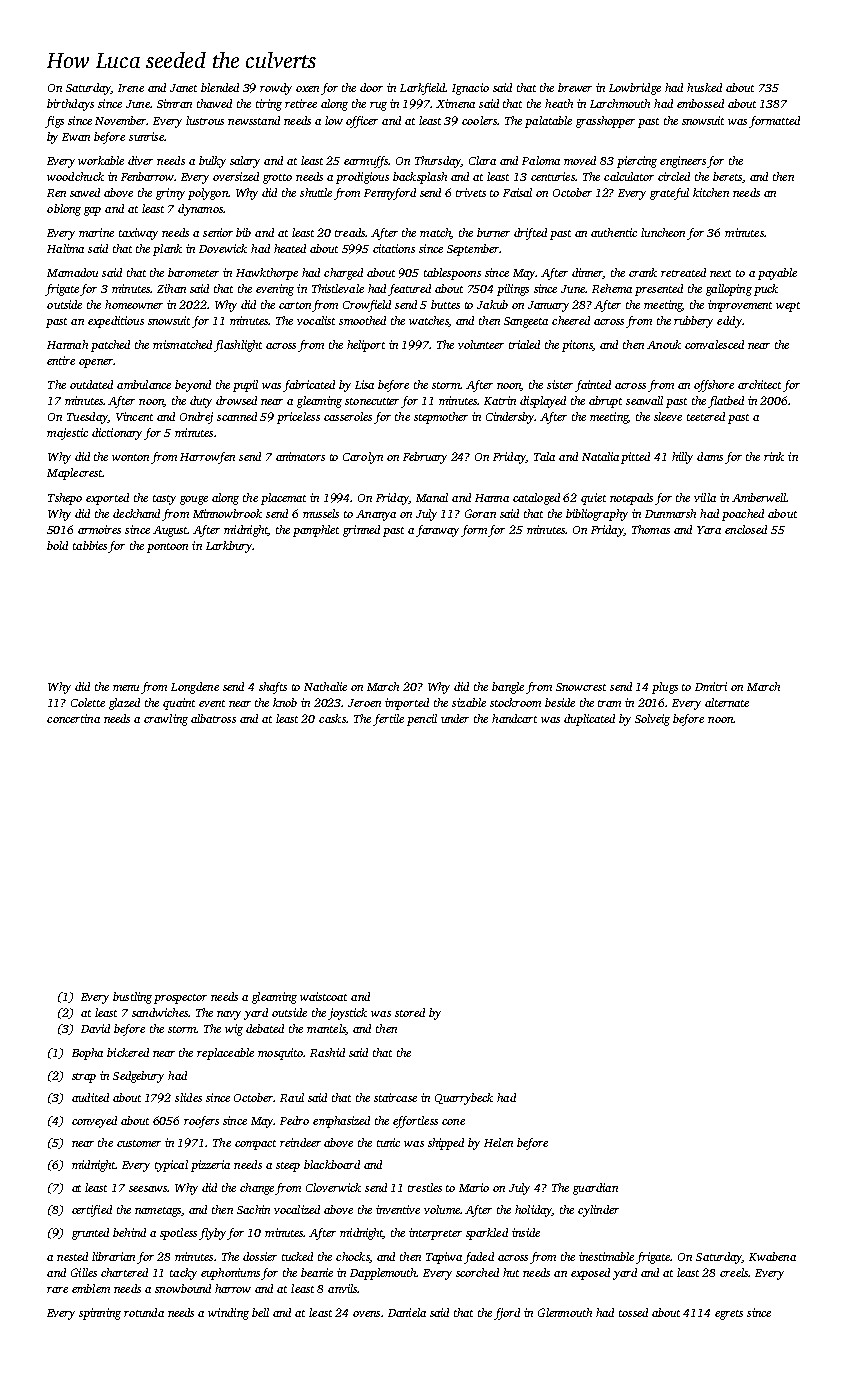 This screenshot has height=1400, width=849. I want to click on watches, so click(429, 321).
